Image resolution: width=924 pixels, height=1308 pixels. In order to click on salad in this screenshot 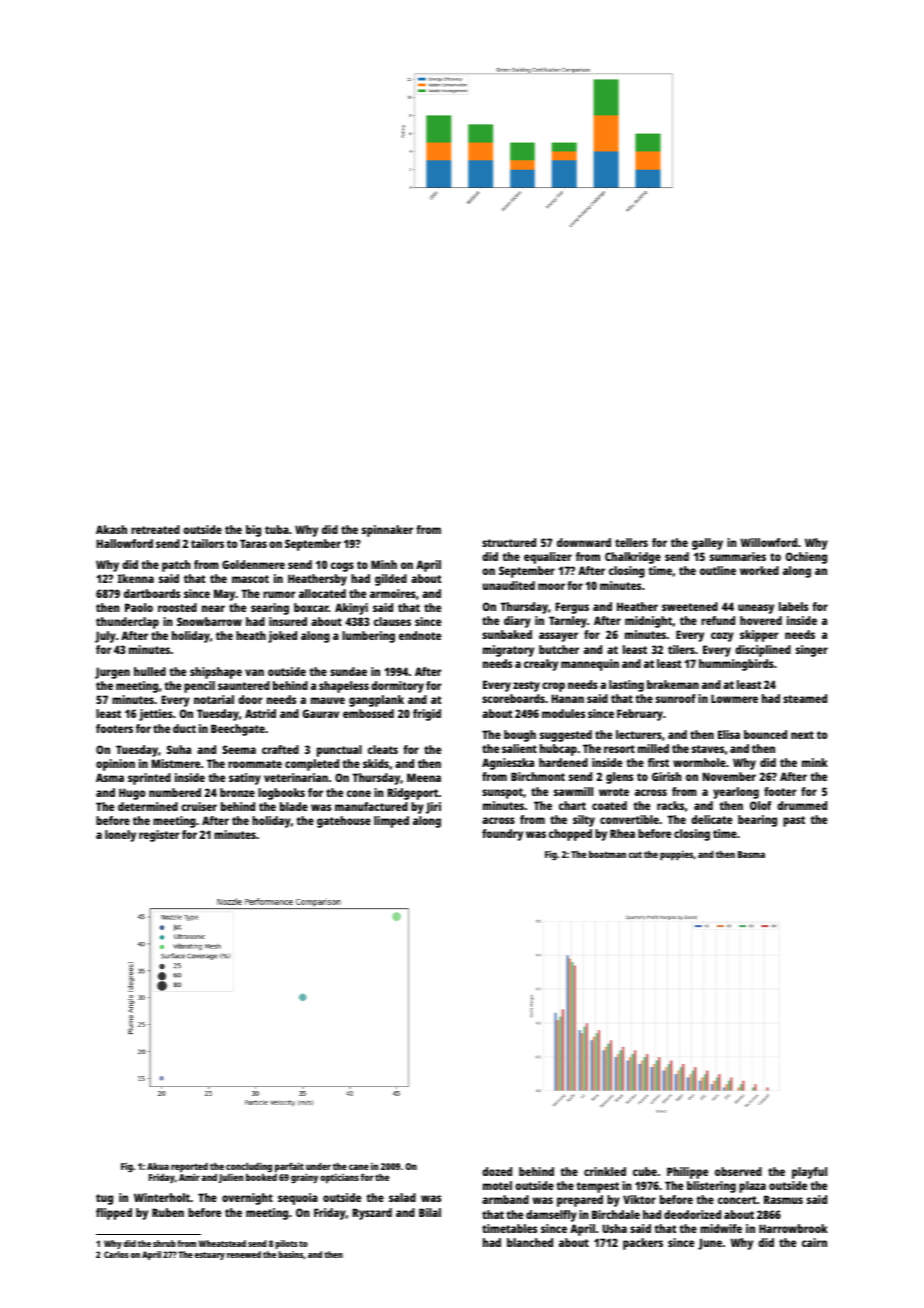, I will do `click(402, 1197)`.
